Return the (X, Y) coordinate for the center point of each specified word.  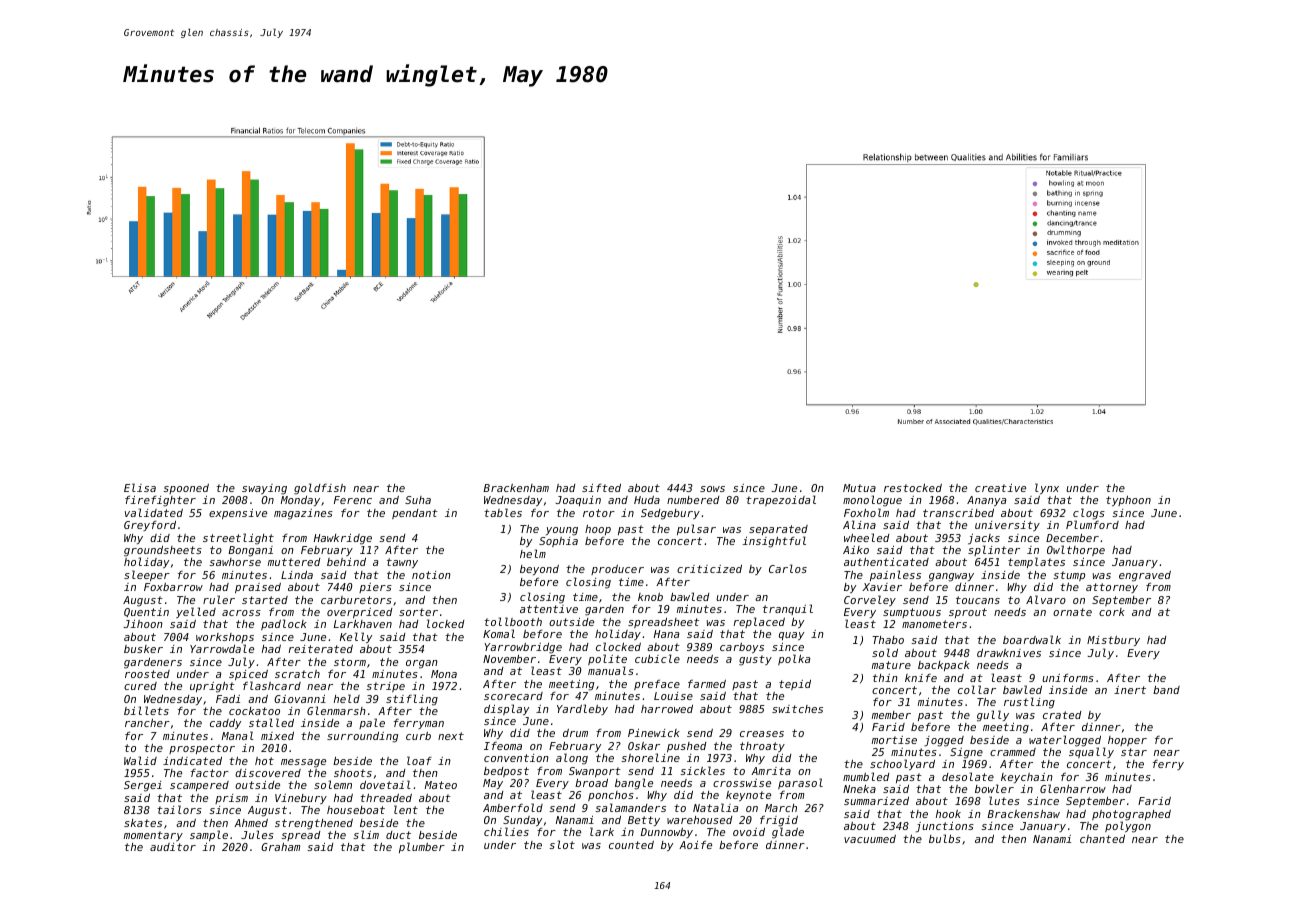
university (1007, 526)
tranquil (788, 609)
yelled (196, 612)
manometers (934, 624)
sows (712, 489)
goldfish (320, 489)
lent (406, 809)
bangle (634, 784)
